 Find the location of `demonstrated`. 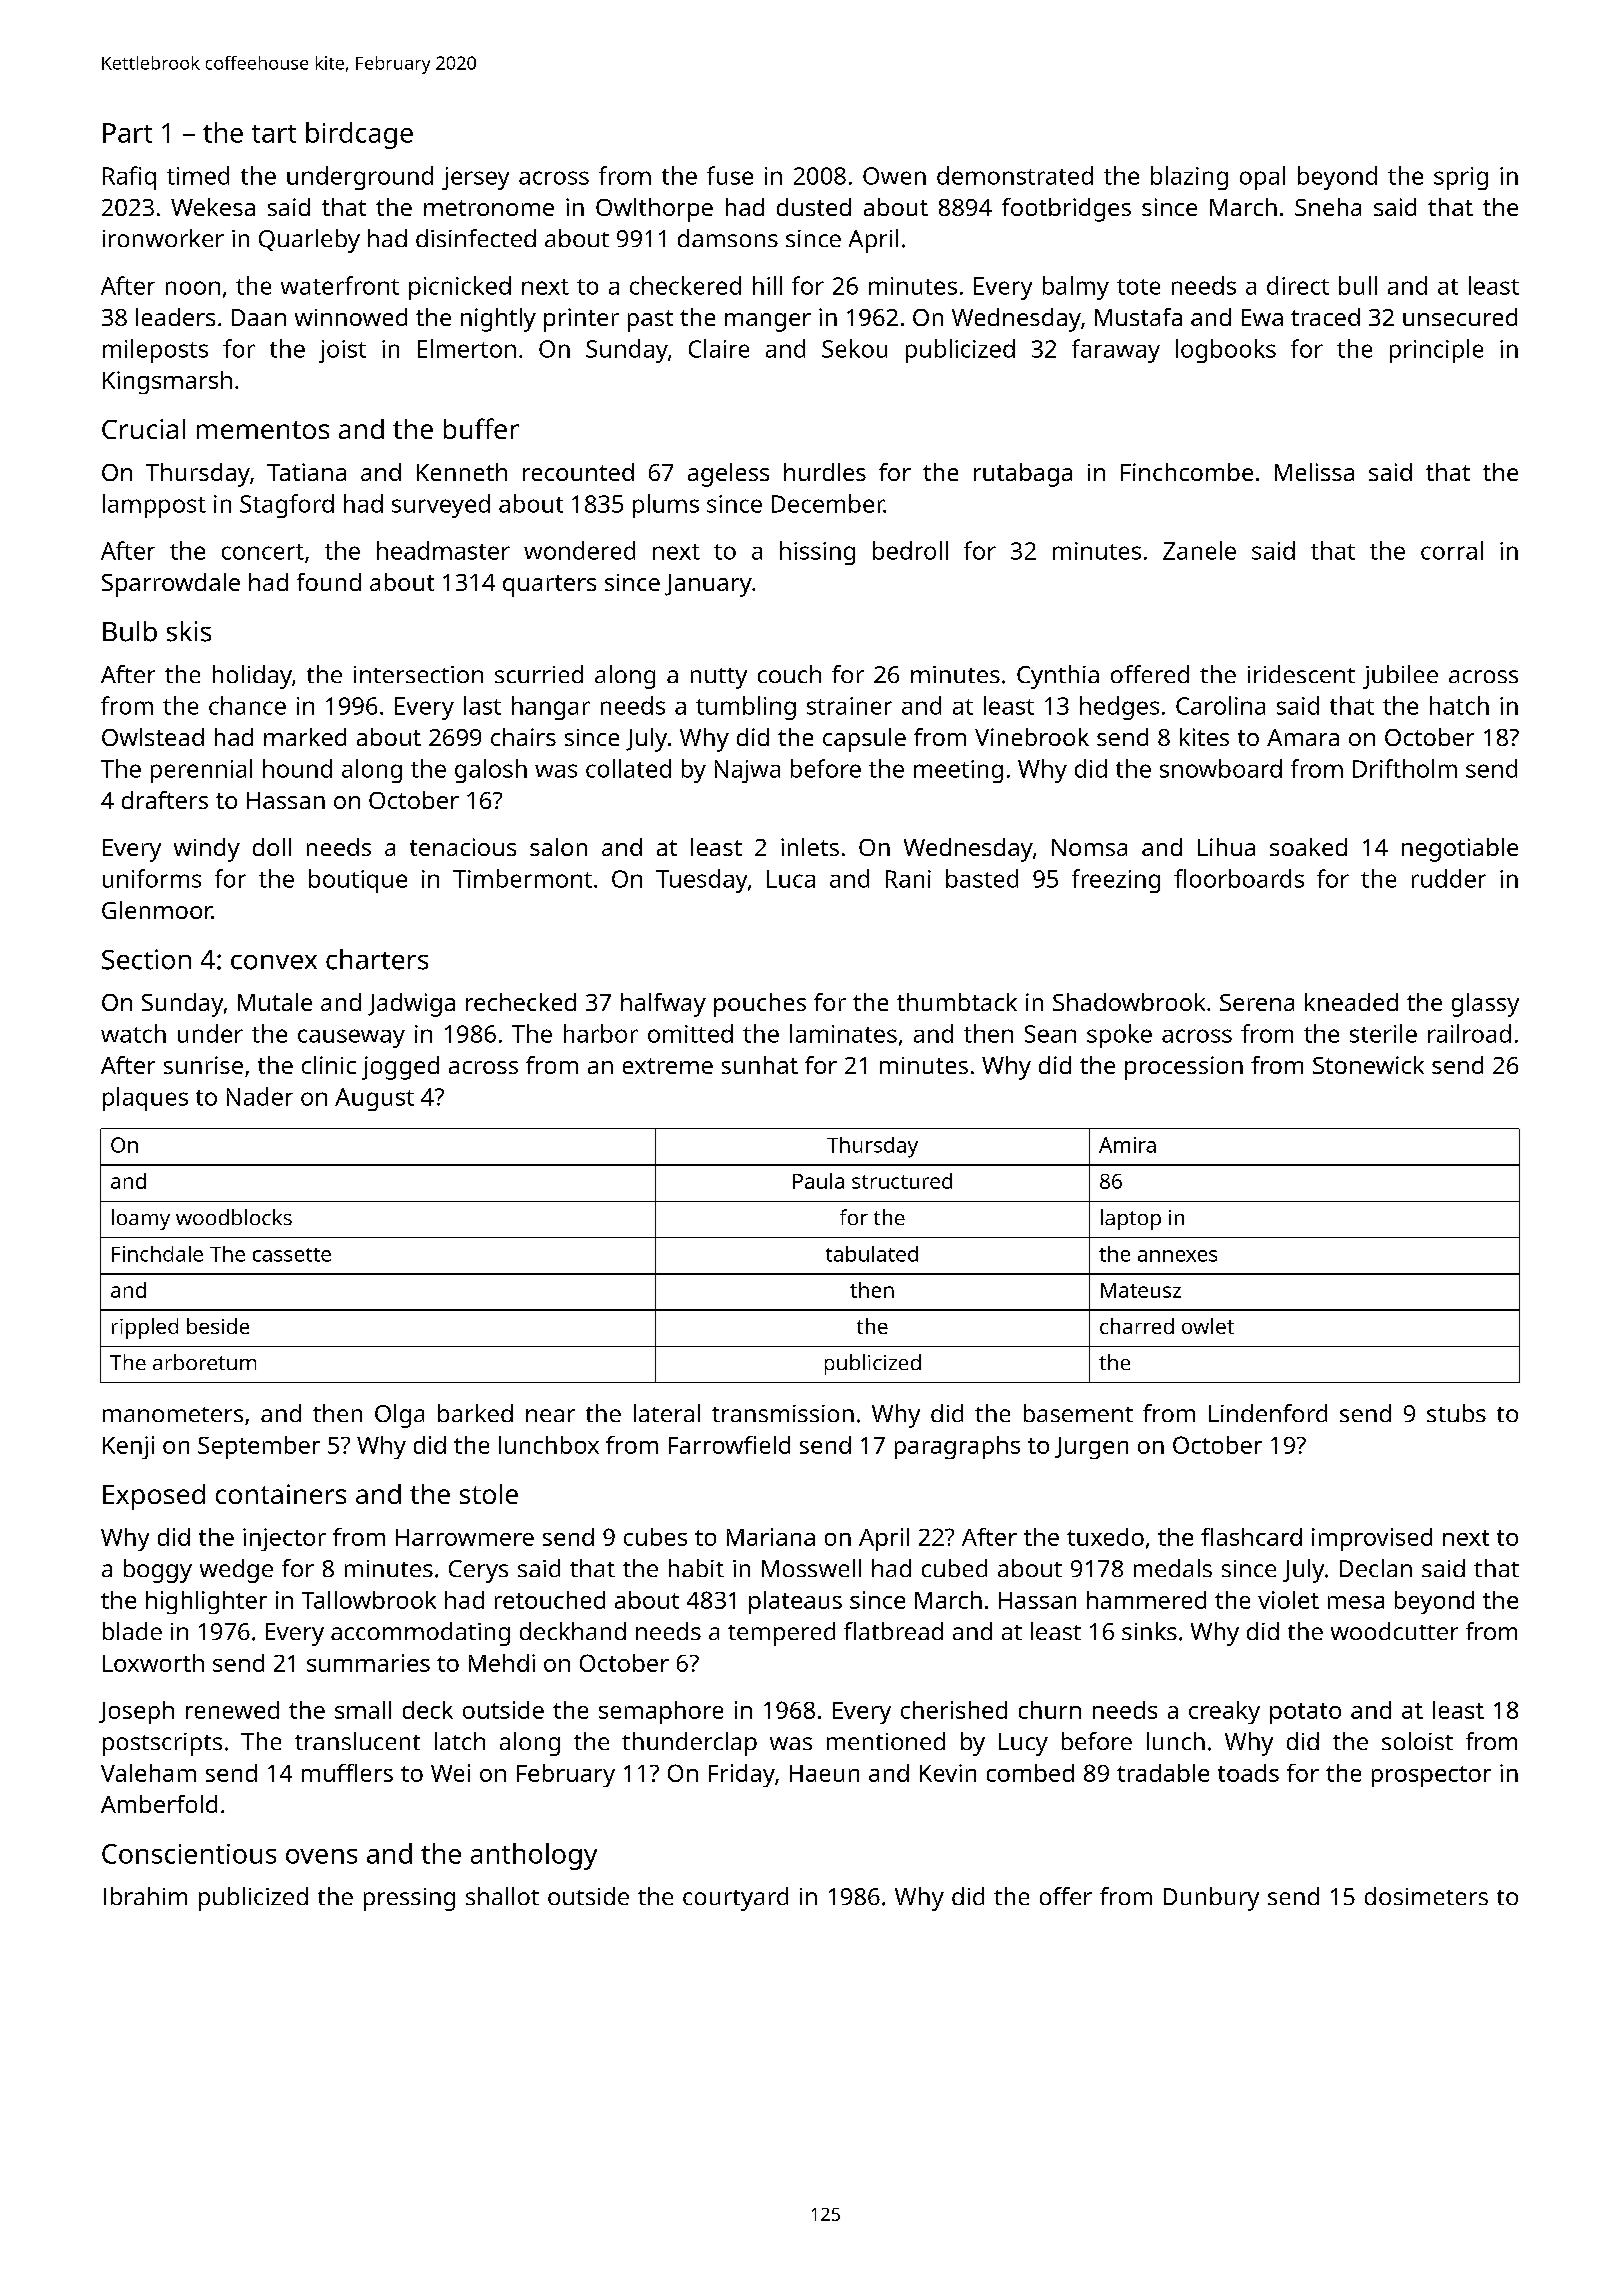

demonstrated is located at coordinates (1015, 175).
